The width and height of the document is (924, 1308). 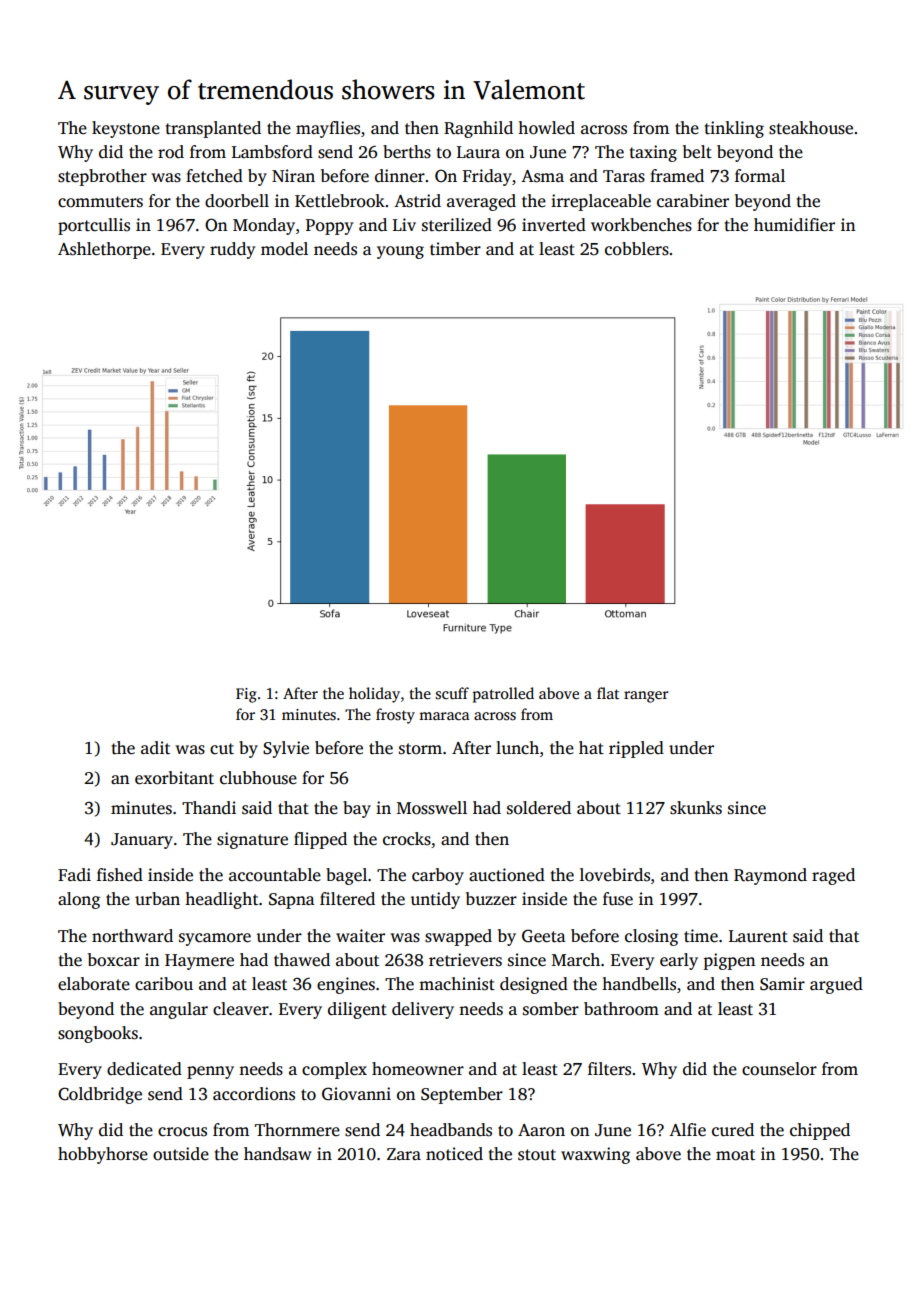 What do you see at coordinates (120, 875) in the document?
I see `fished` at bounding box center [120, 875].
